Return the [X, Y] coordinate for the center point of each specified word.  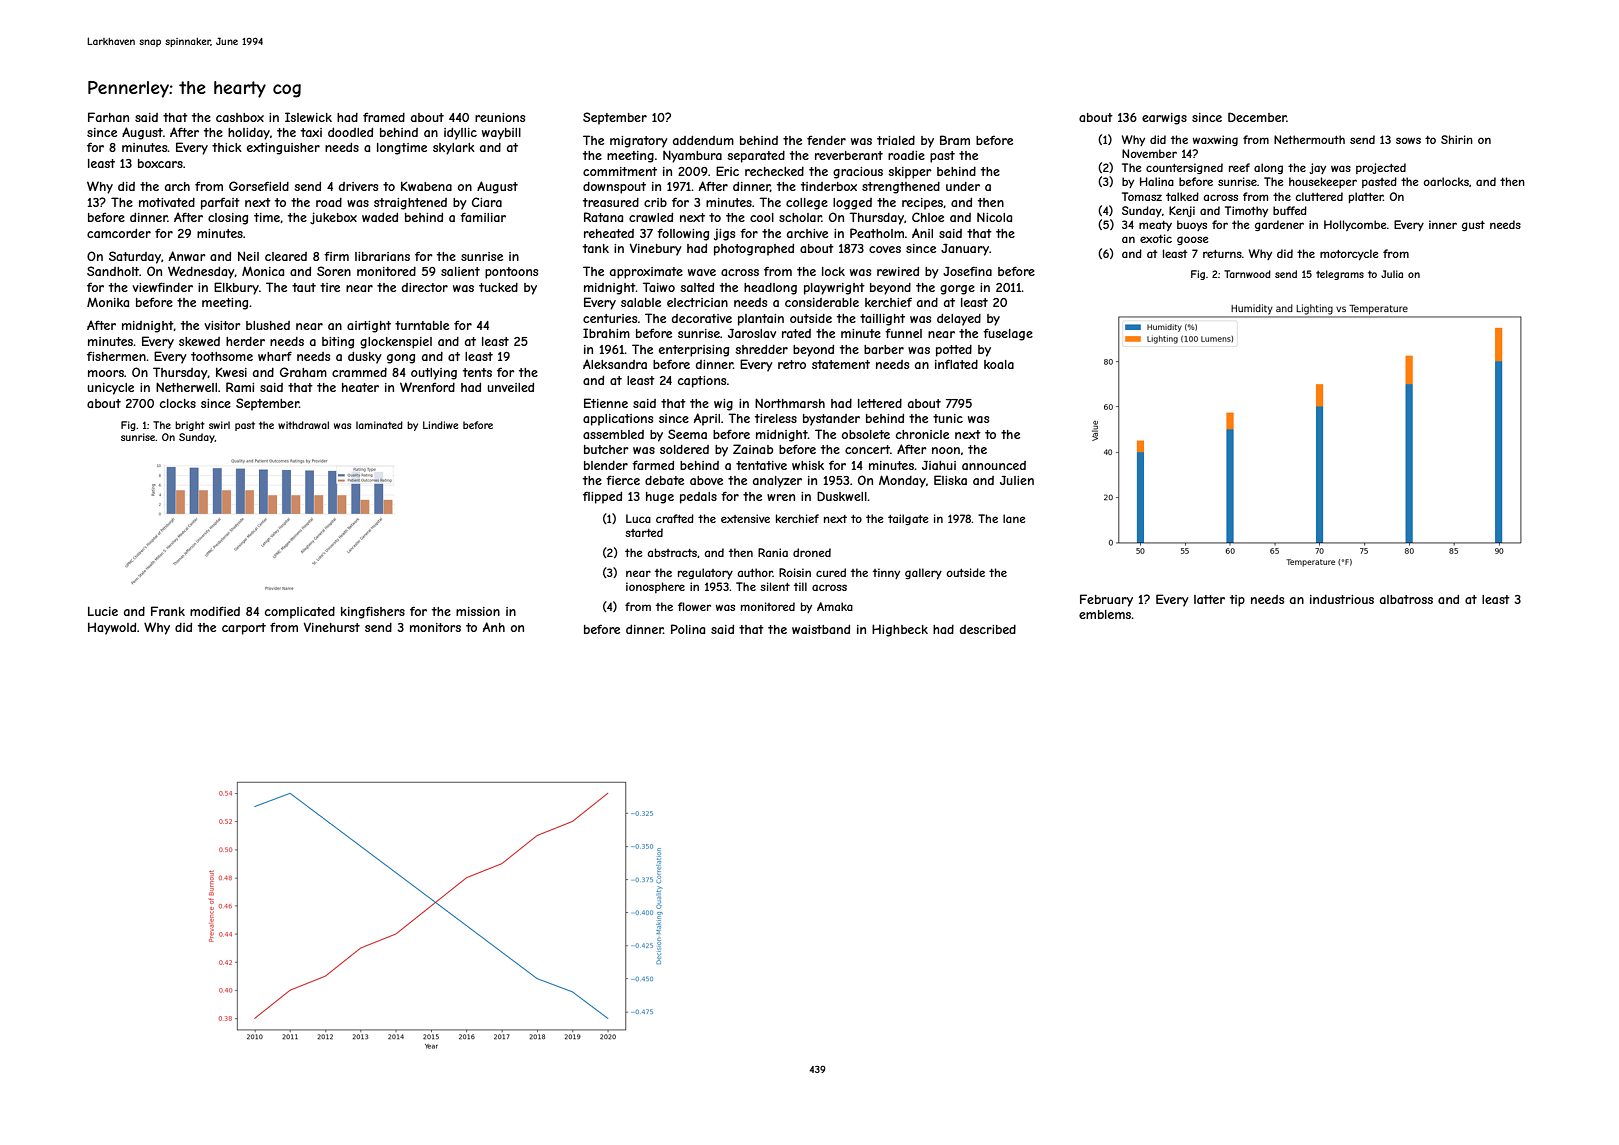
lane [1014, 518]
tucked [498, 287]
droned [812, 552]
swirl [219, 425]
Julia [1392, 274]
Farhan [108, 117]
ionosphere [655, 587]
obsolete [866, 434]
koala [999, 364]
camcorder [119, 233]
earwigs [1164, 119]
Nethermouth [1309, 139]
